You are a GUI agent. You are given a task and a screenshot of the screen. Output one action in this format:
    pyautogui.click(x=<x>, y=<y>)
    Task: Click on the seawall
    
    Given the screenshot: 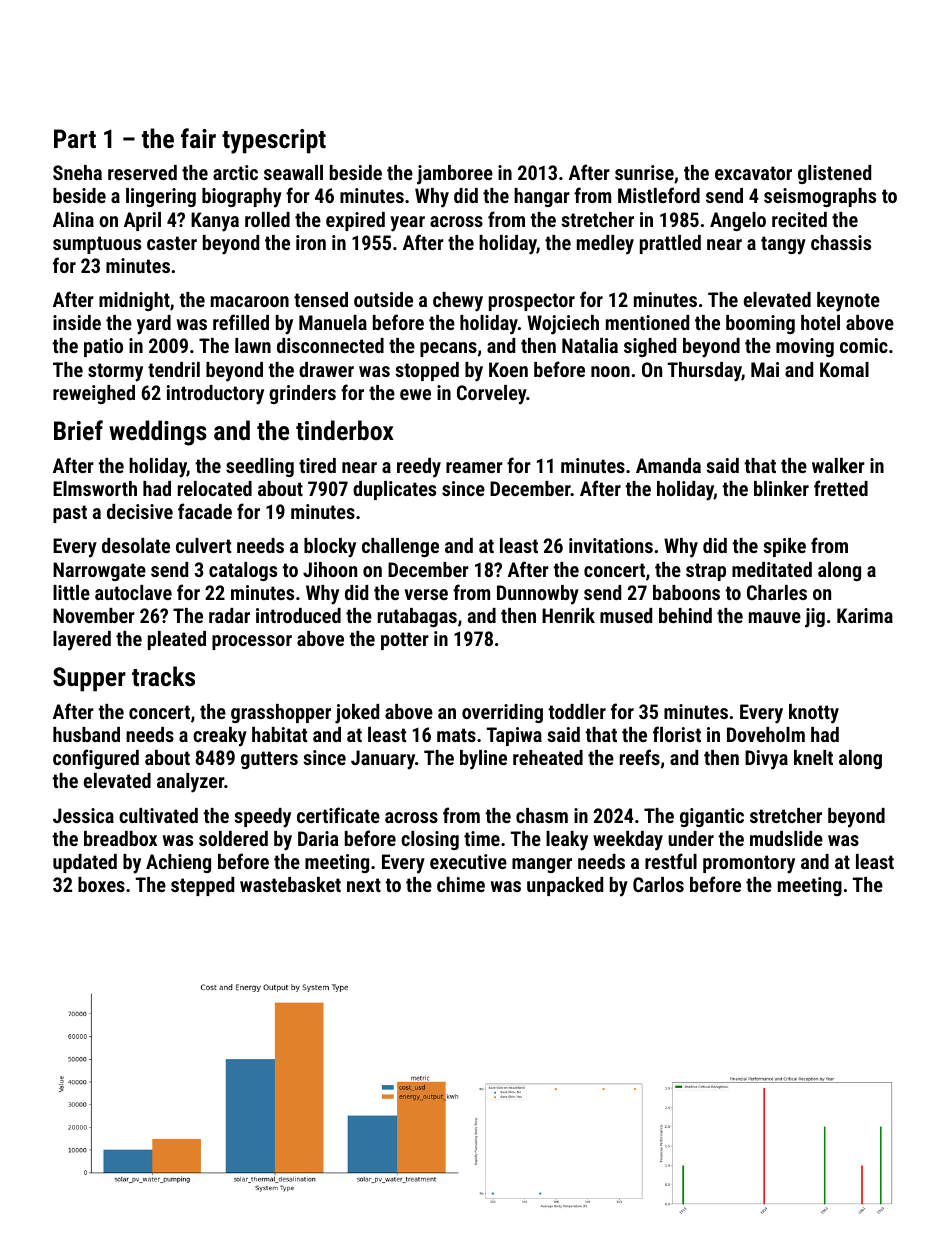 What is the action you would take?
    pyautogui.click(x=293, y=172)
